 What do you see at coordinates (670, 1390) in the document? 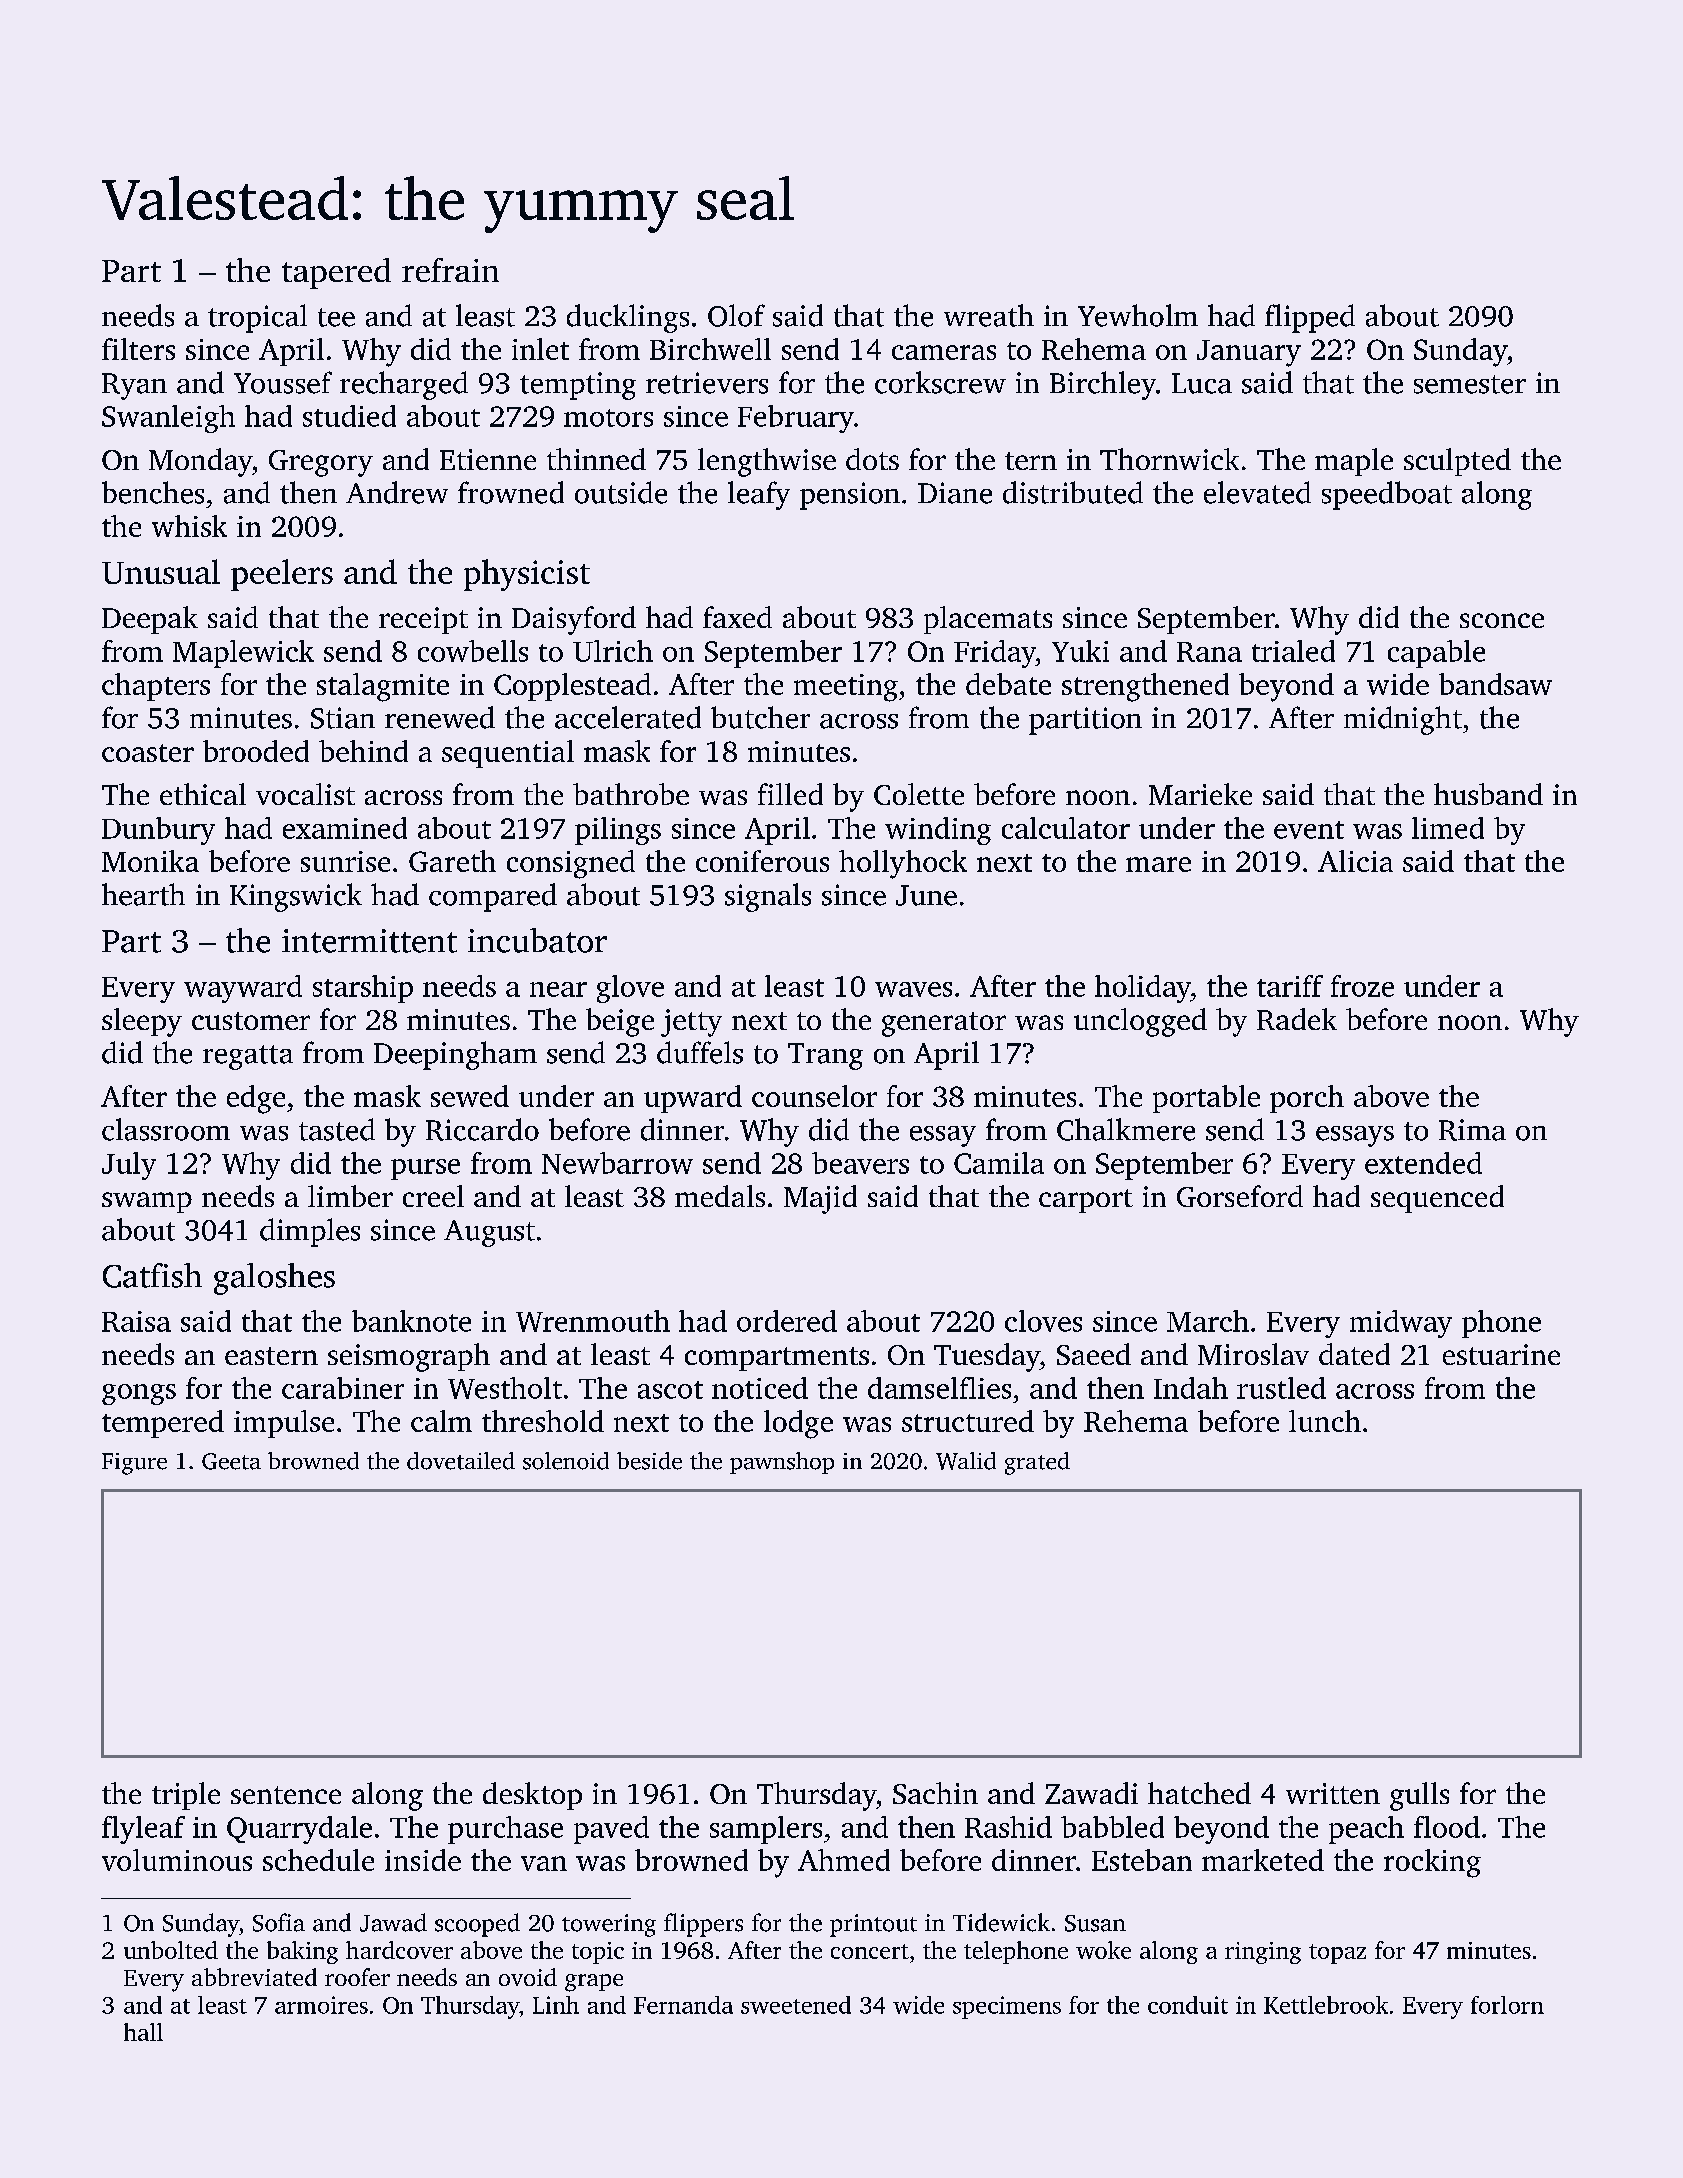
I see `ascot` at bounding box center [670, 1390].
